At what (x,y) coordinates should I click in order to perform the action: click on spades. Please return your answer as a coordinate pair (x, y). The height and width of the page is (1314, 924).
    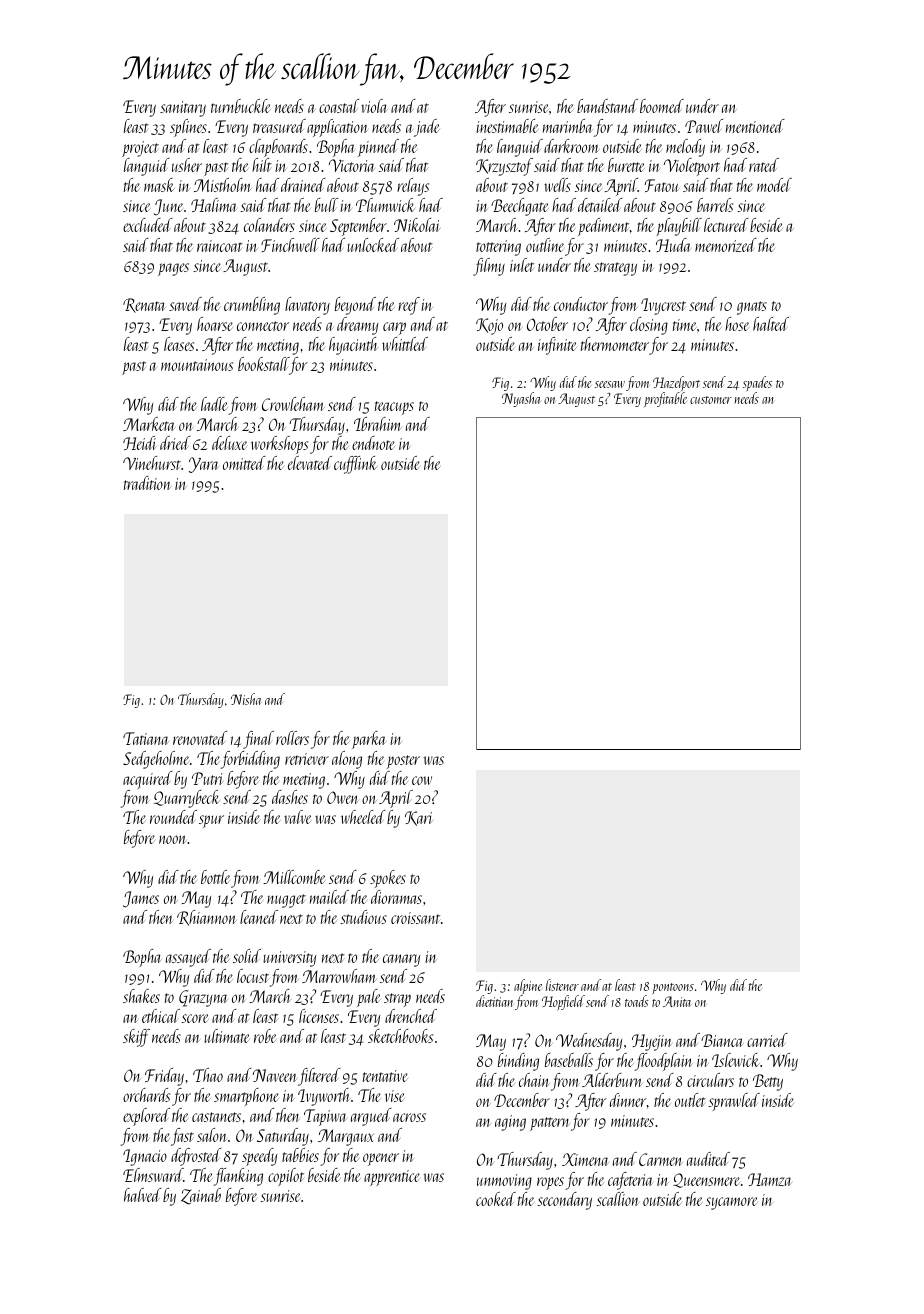
    Looking at the image, I should click on (757, 384).
